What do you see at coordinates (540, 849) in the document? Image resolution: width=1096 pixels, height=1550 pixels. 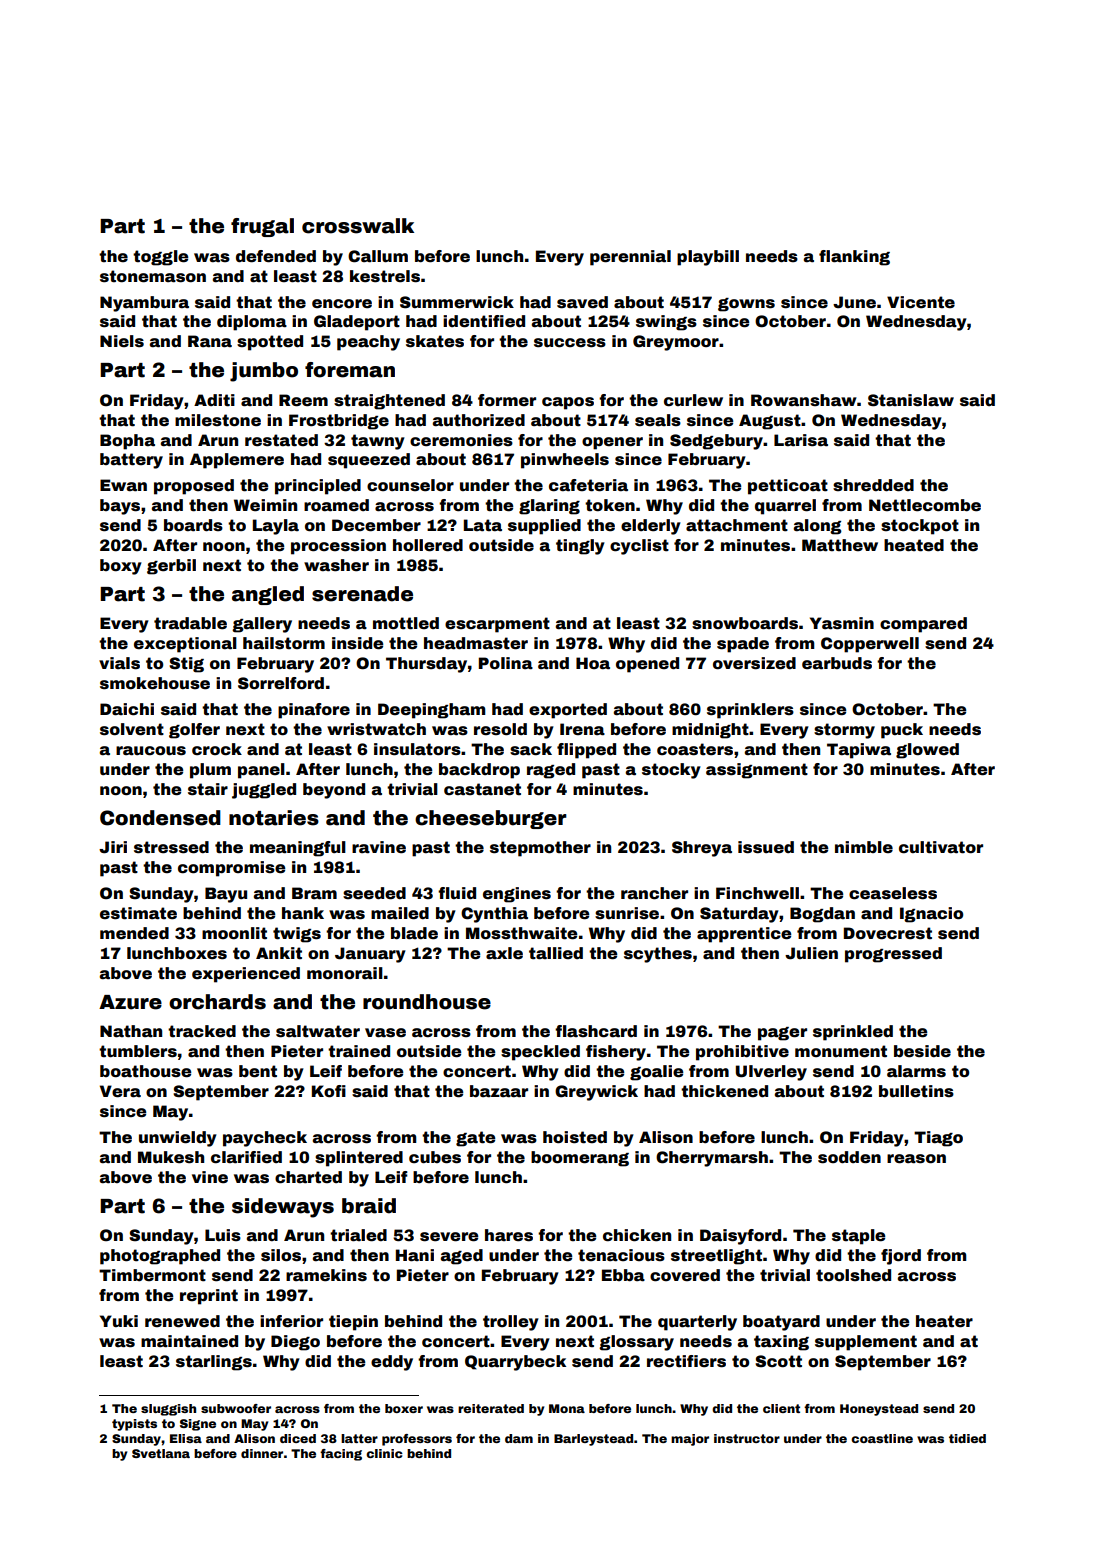 I see `stepmother` at bounding box center [540, 849].
